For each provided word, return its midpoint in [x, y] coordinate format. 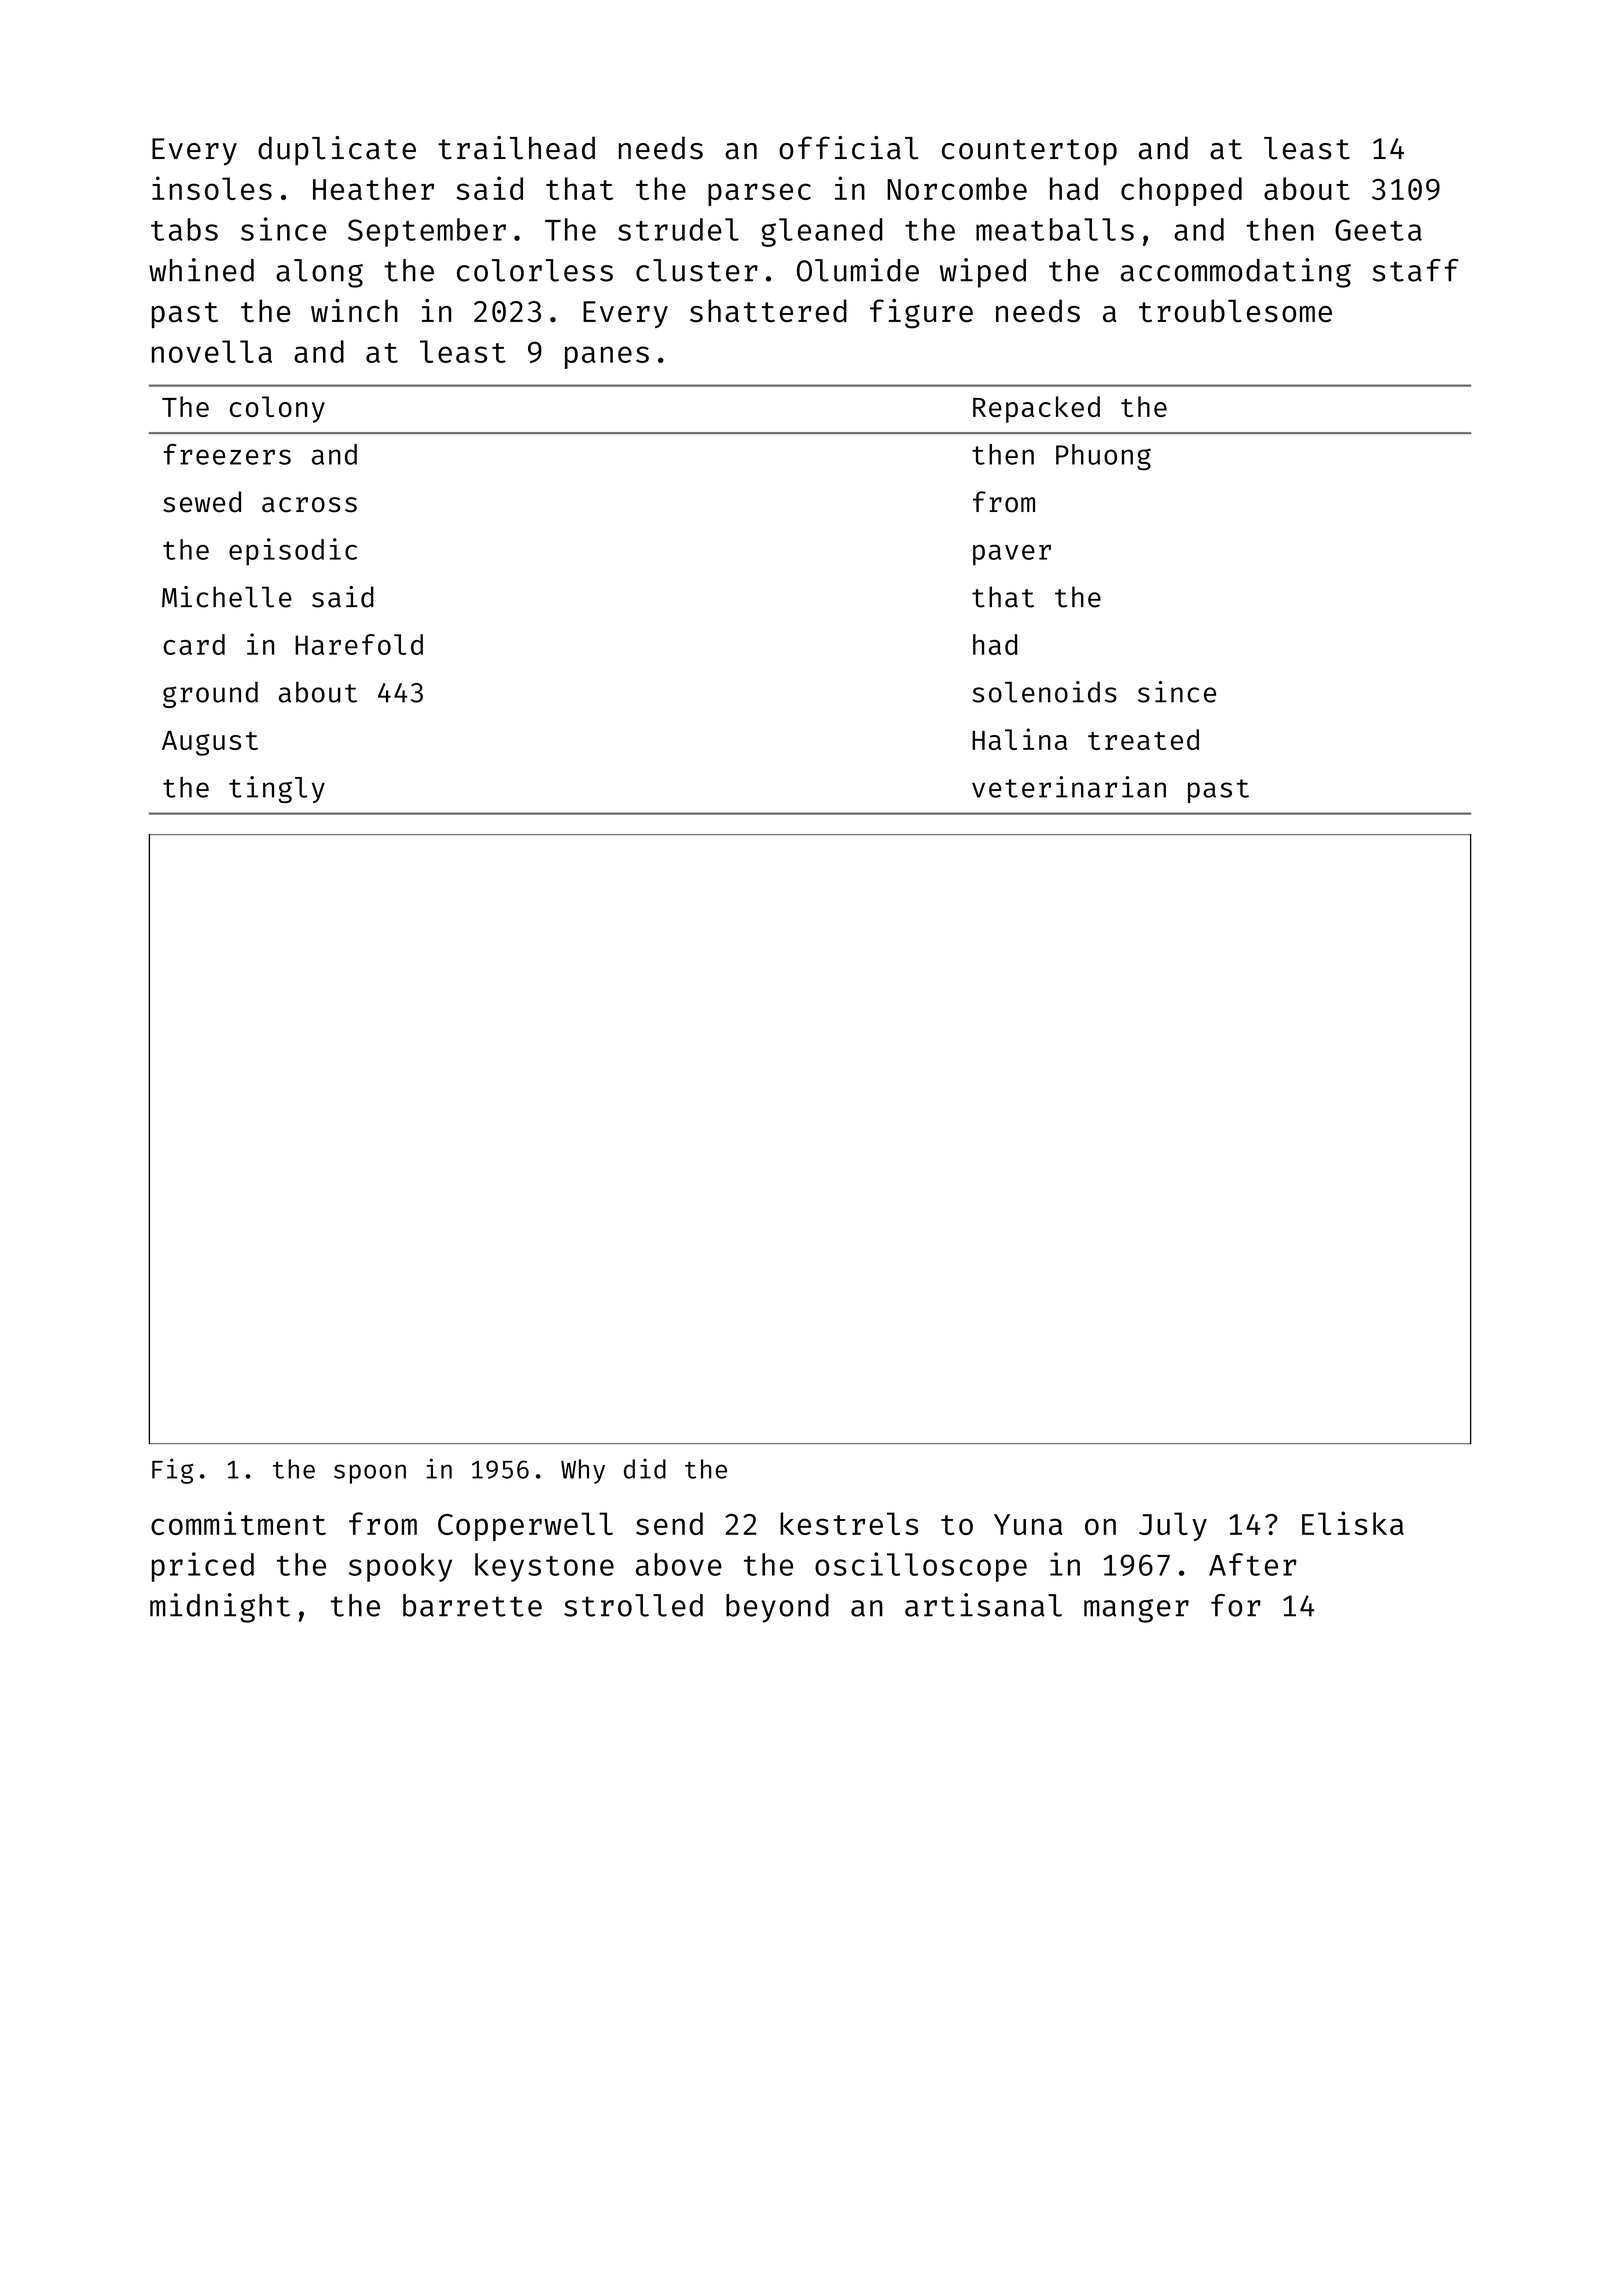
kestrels [849, 1523]
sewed [202, 502]
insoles [212, 188]
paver [1012, 555]
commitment [238, 1523]
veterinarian [1069, 787]
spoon [370, 1474]
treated [1143, 739]
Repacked [1036, 409]
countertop [1029, 152]
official [848, 148]
